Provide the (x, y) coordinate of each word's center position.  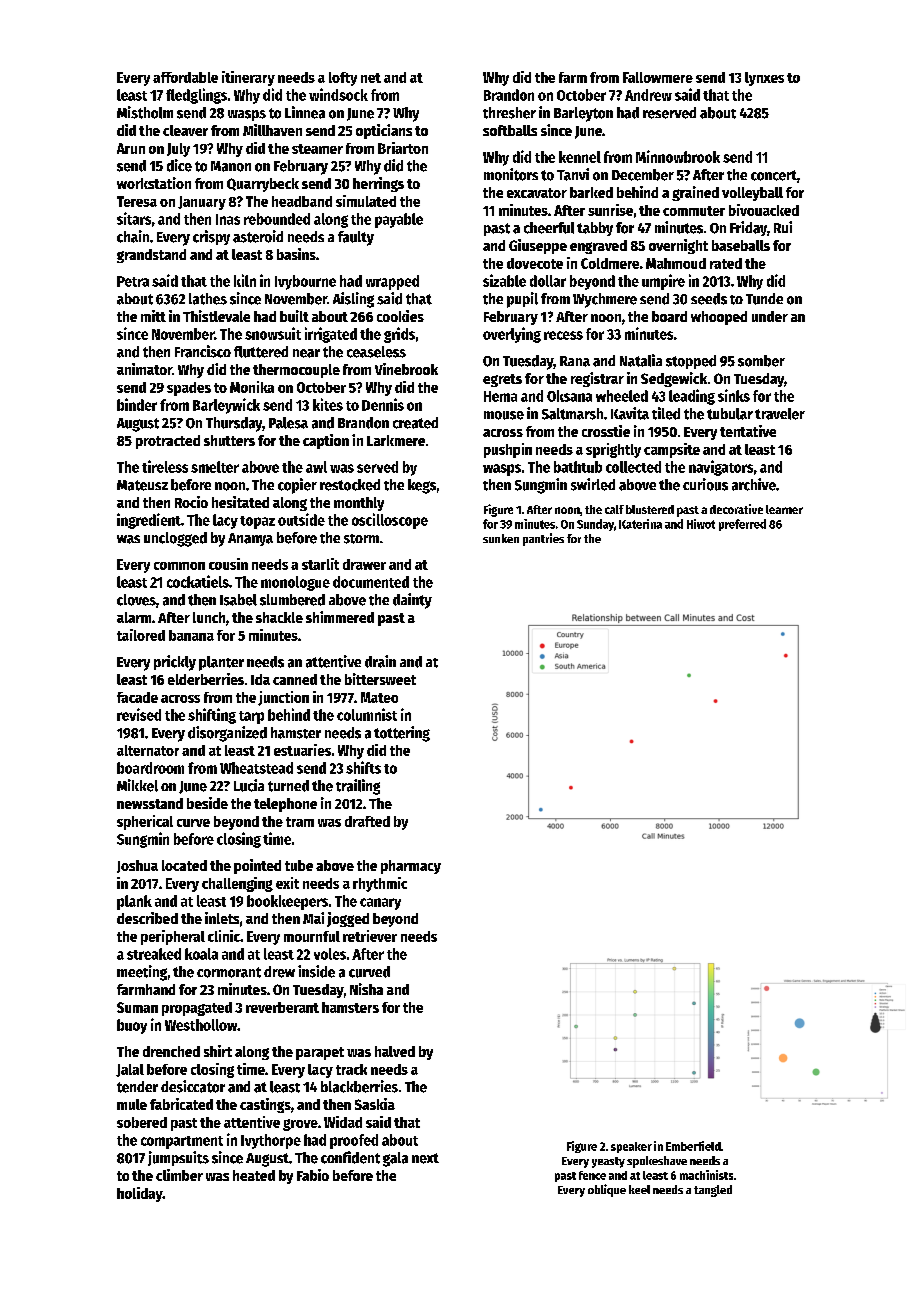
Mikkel (137, 785)
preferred (742, 525)
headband (302, 201)
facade (137, 697)
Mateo (379, 697)
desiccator (193, 1086)
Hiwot (701, 524)
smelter (215, 467)
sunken (501, 538)
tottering (402, 734)
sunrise (610, 210)
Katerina (640, 524)
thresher (509, 113)
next (425, 1158)
